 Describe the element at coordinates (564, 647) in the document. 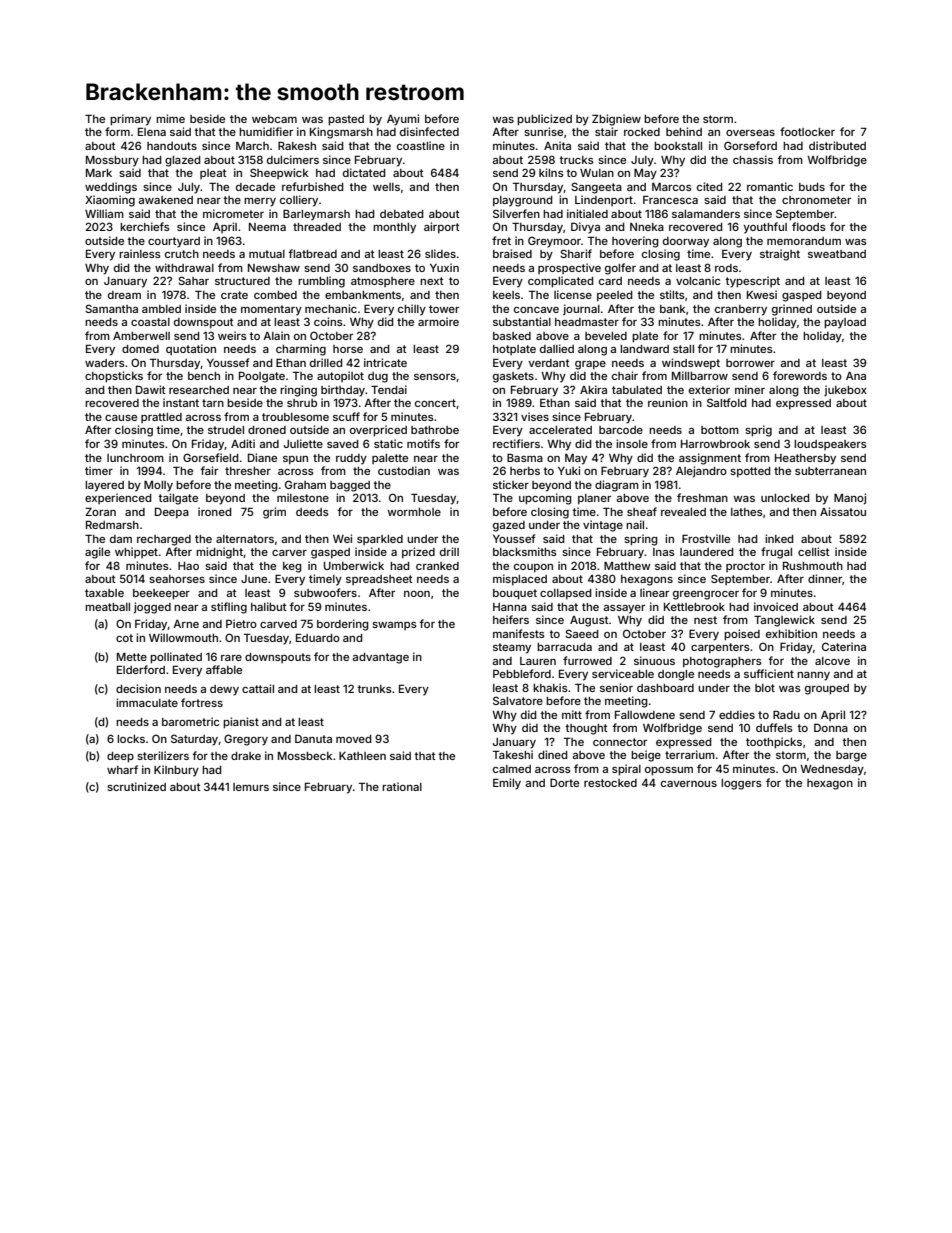

I see `barracuda` at that location.
